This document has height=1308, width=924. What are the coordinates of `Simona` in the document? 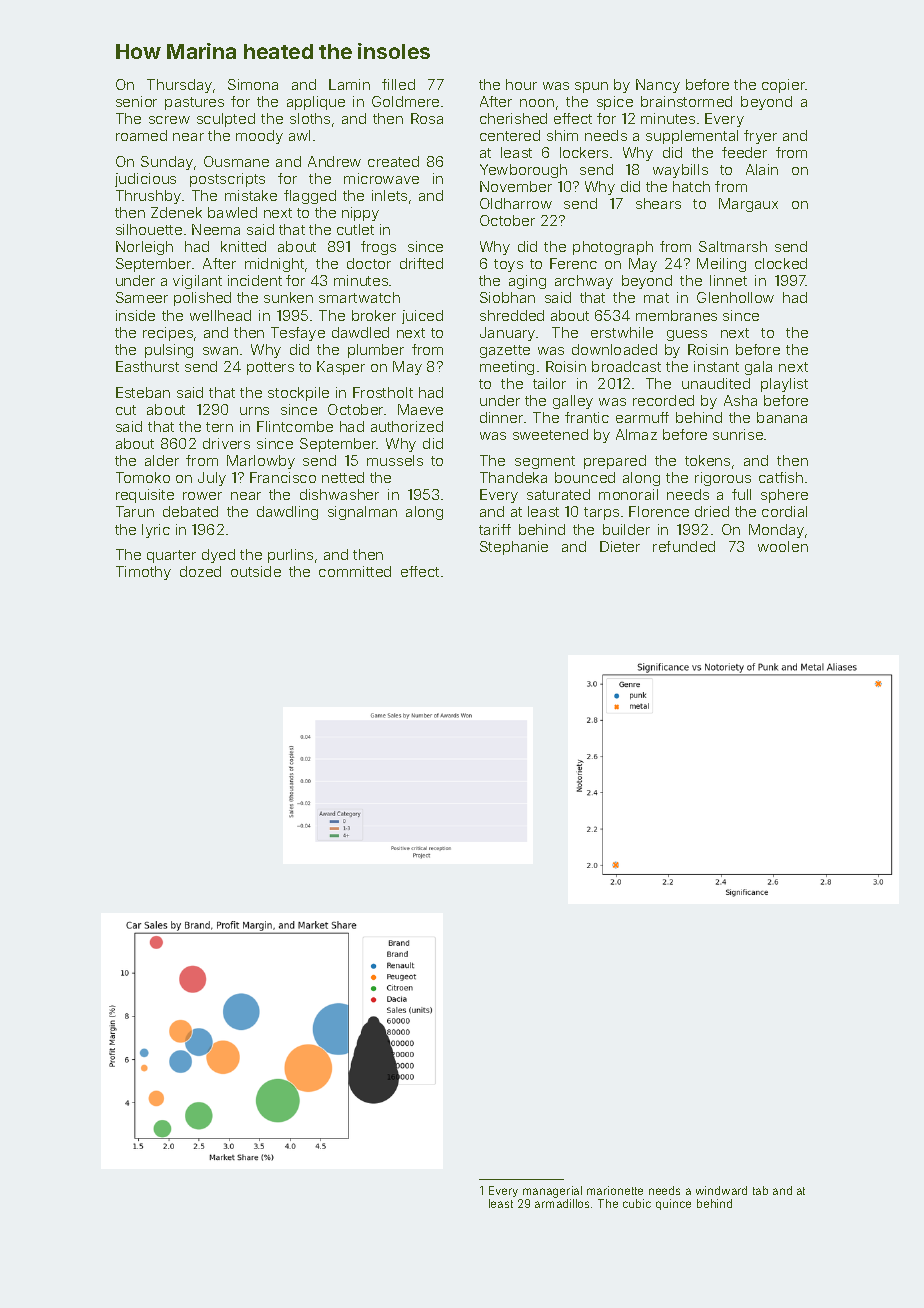 It's located at (253, 84).
